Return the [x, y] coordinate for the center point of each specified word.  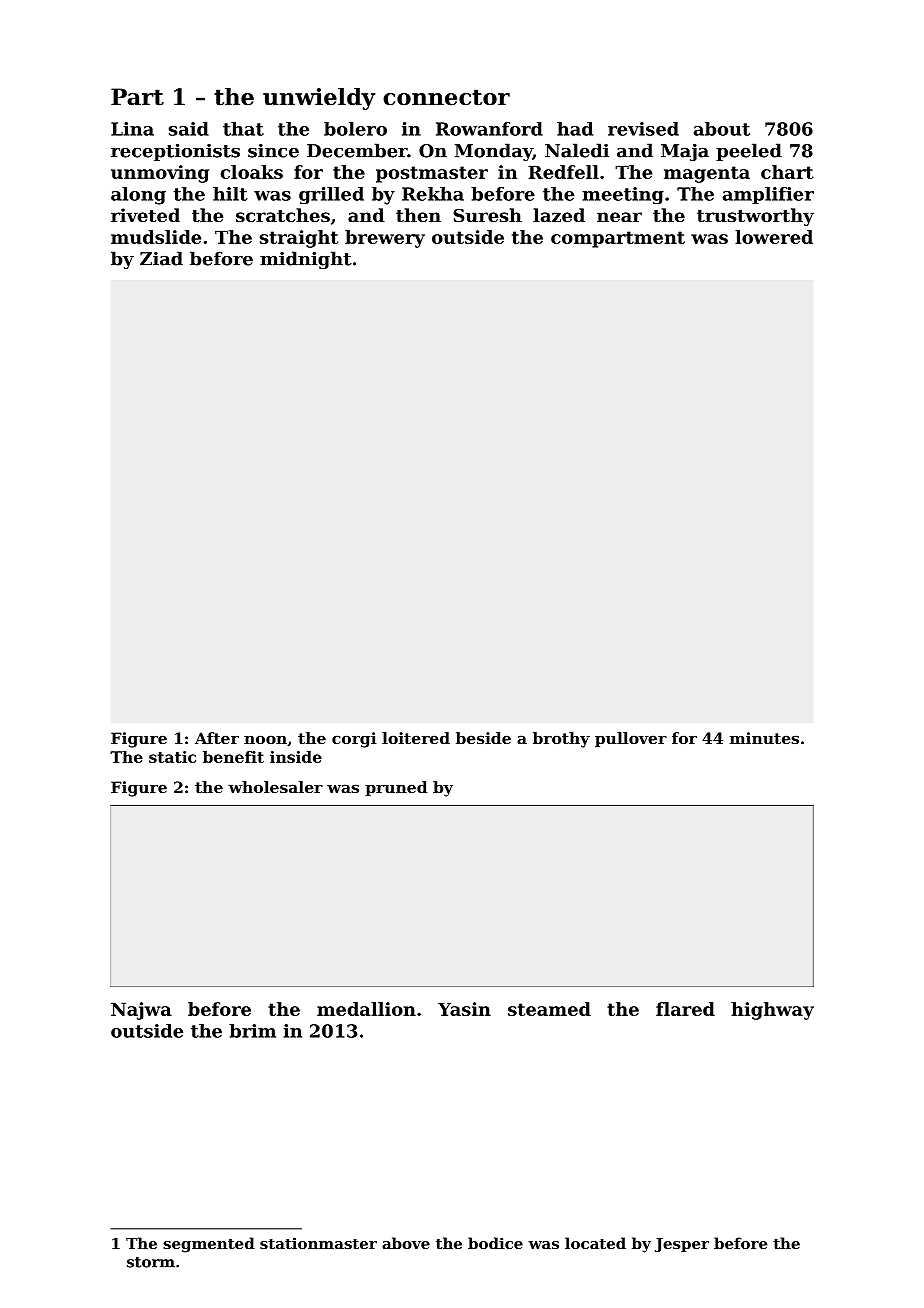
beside [483, 738]
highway [772, 1011]
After [217, 738]
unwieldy [319, 99]
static [172, 757]
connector [446, 97]
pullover [631, 739]
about [722, 129]
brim [252, 1031]
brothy [561, 740]
